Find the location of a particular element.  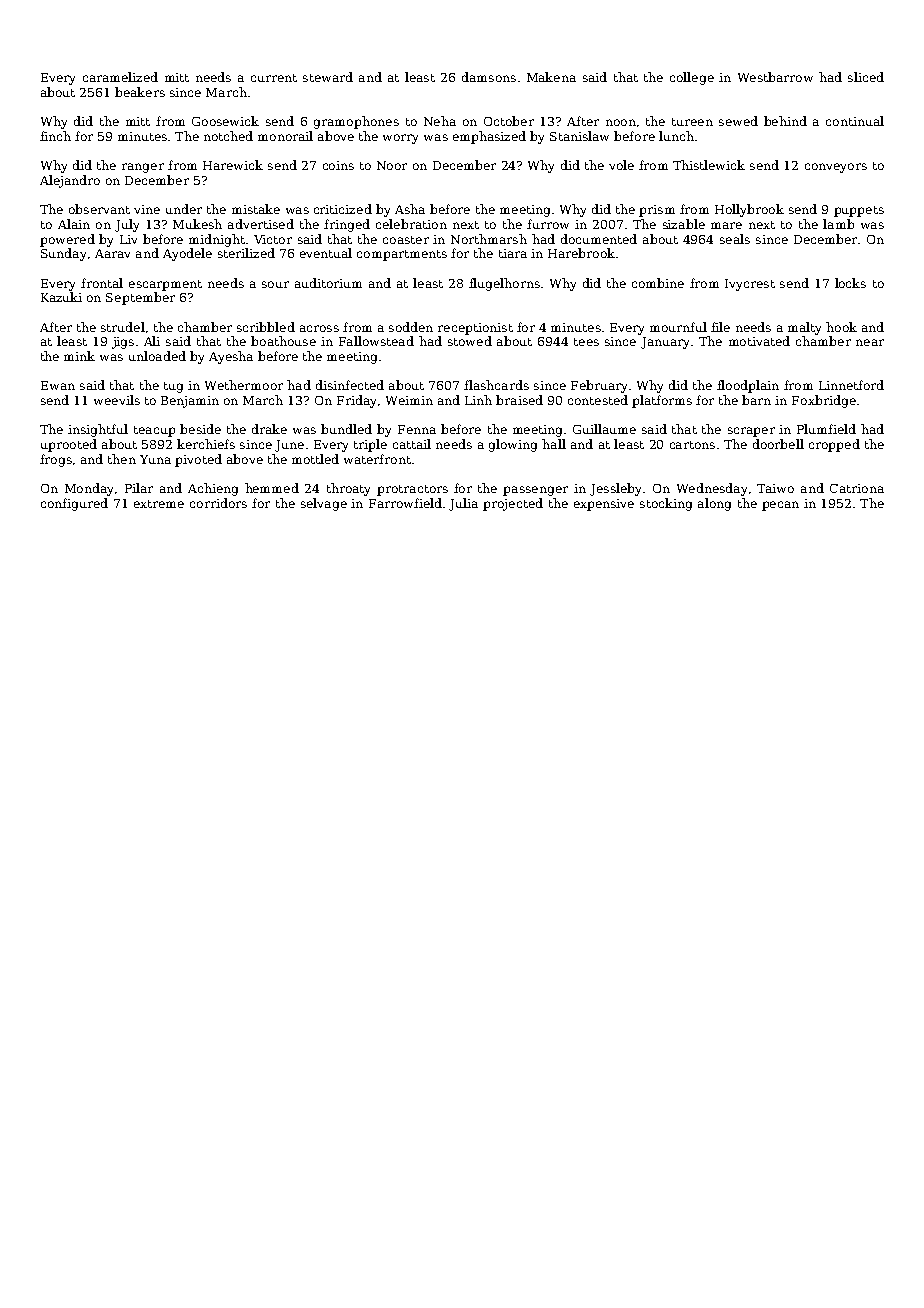

Catriona is located at coordinates (857, 488).
